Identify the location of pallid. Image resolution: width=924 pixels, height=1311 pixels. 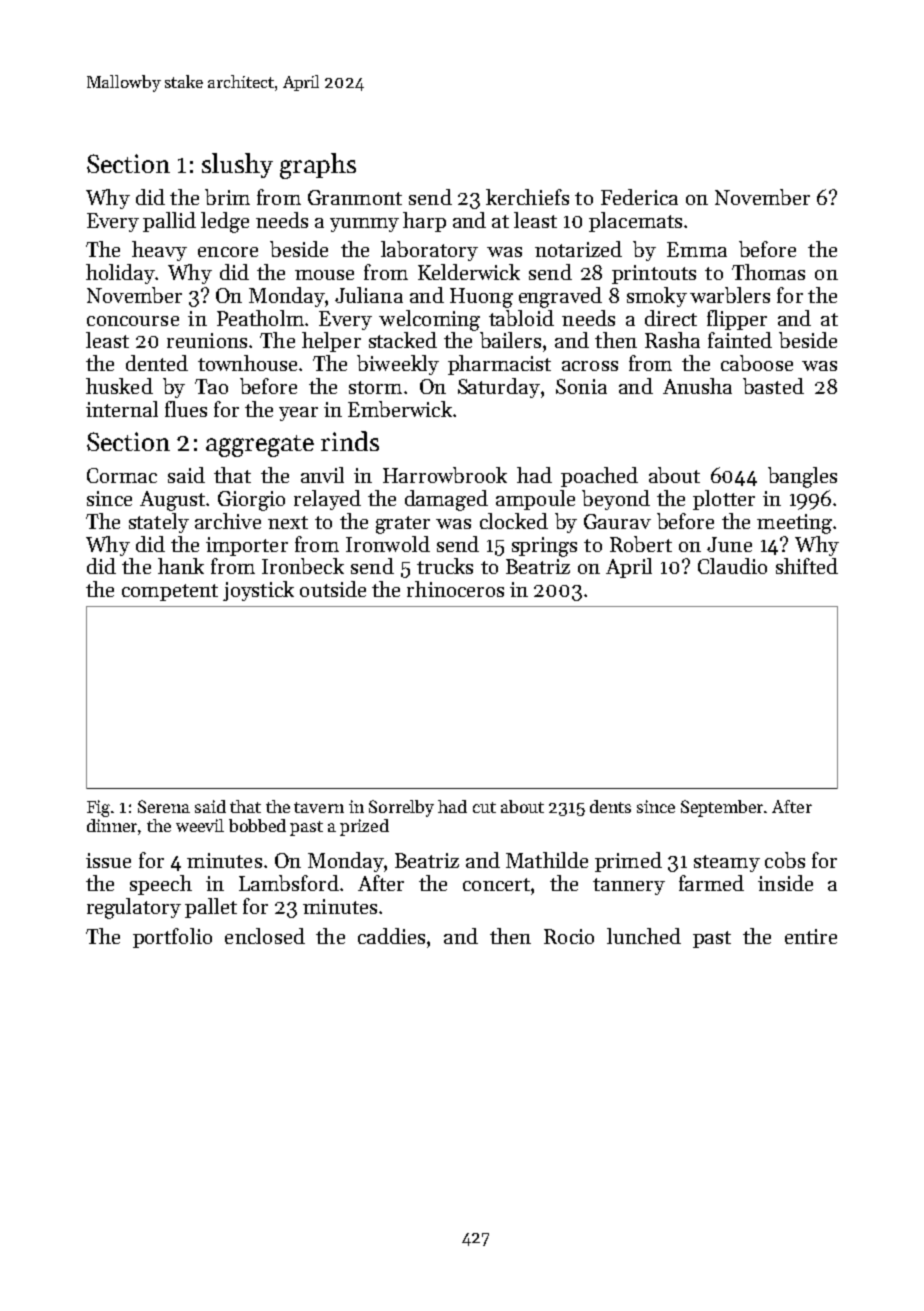
(169, 222).
